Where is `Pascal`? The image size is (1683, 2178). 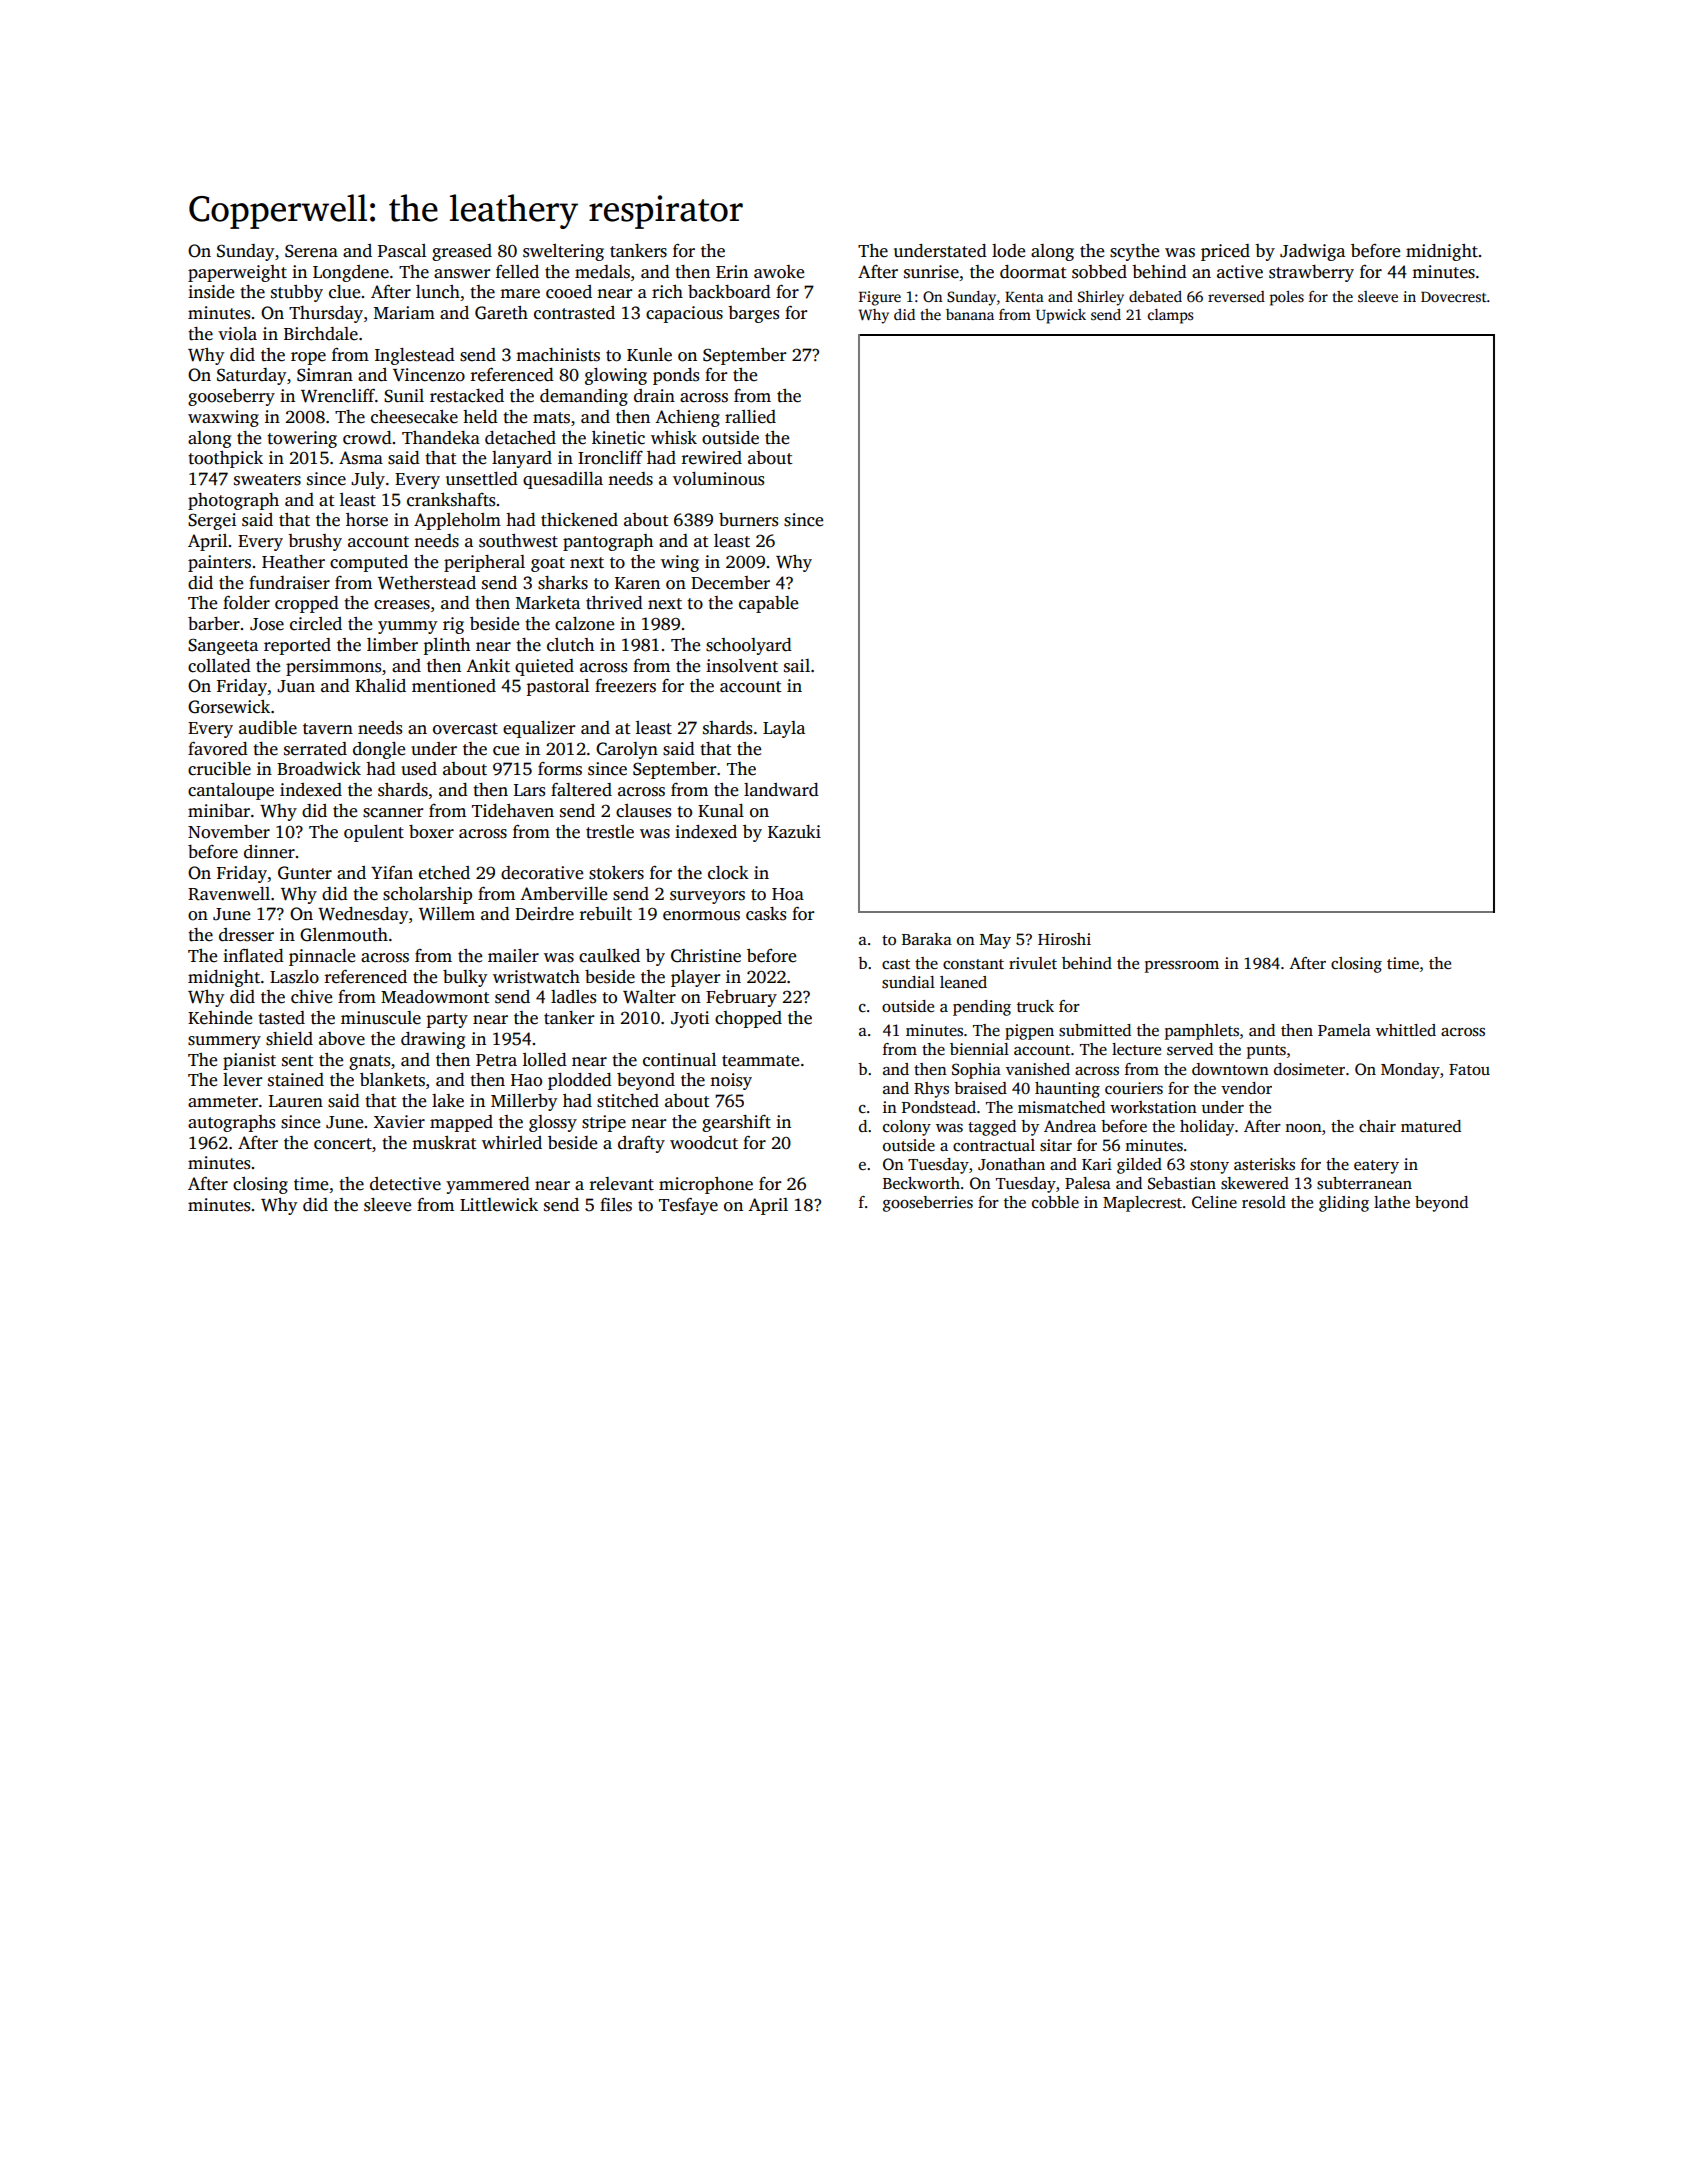
Pascal is located at coordinates (402, 251).
